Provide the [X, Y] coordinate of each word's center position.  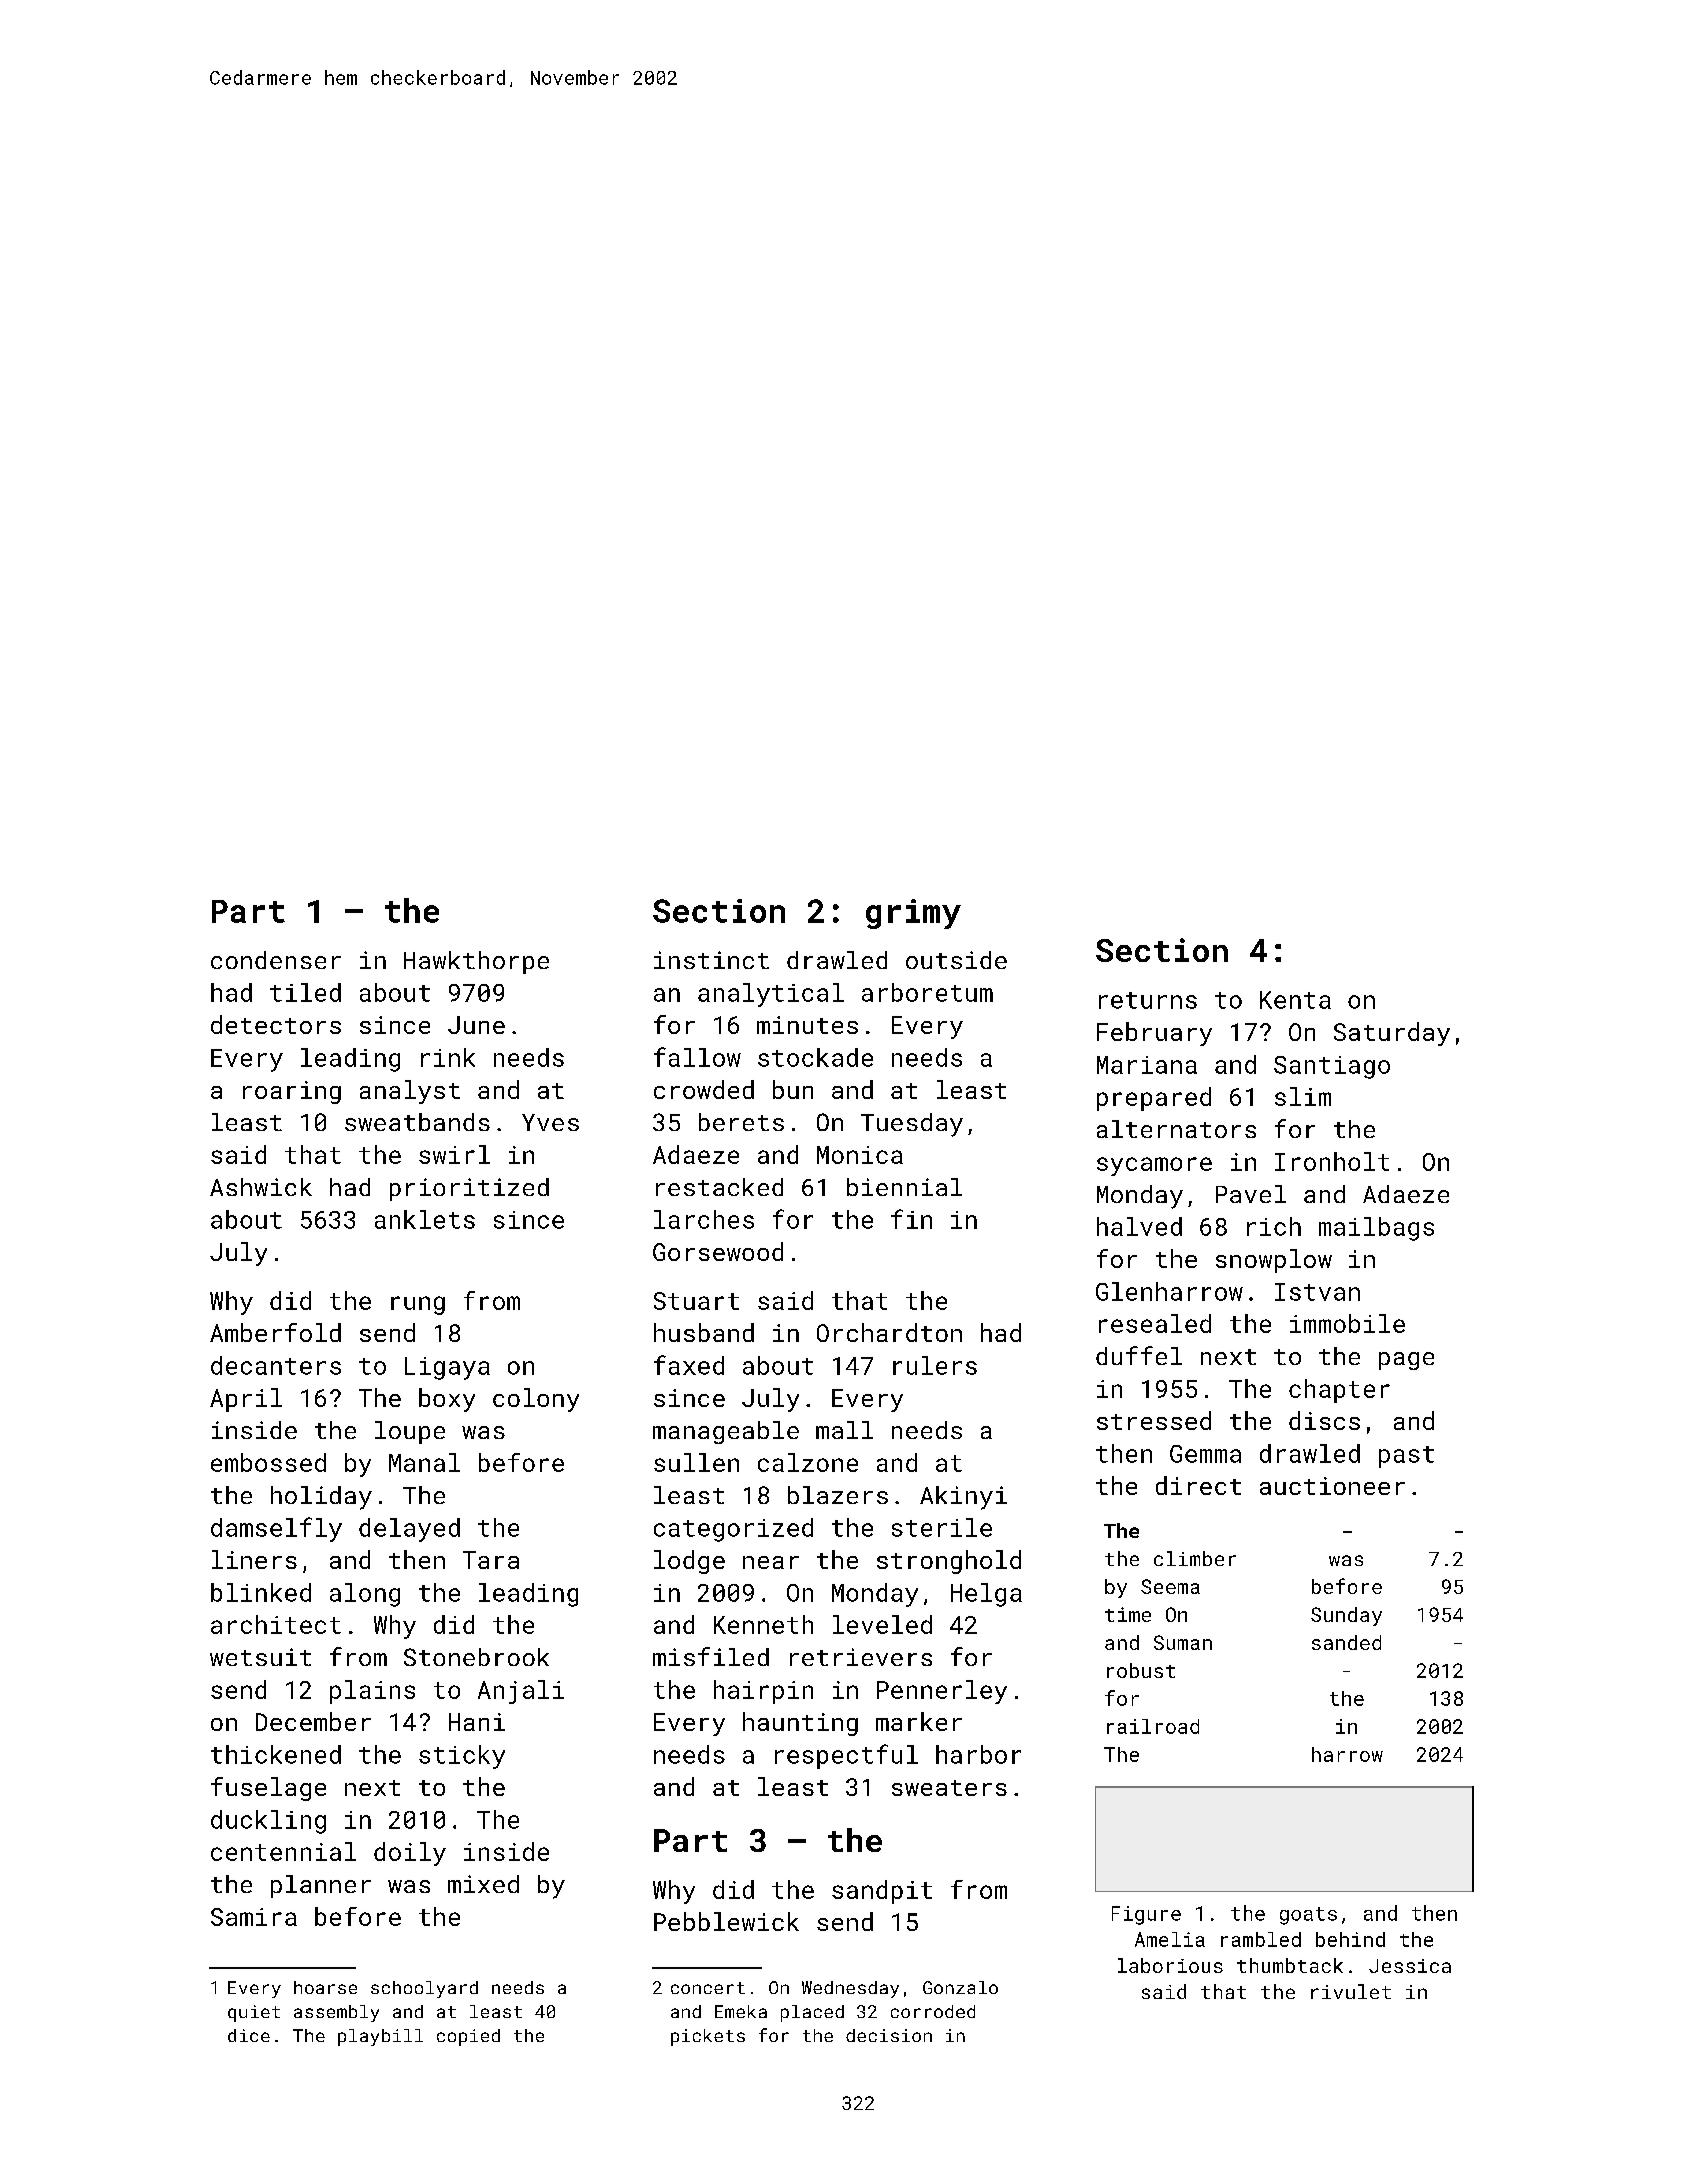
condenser [276, 960]
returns [1148, 1000]
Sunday [1346, 1616]
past [1406, 1457]
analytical [771, 995]
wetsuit [260, 1657]
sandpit [882, 1892]
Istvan [1317, 1292]
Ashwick [261, 1187]
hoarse [325, 1987]
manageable [726, 1432]
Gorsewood [718, 1251]
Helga [986, 1595]
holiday [321, 1498]
